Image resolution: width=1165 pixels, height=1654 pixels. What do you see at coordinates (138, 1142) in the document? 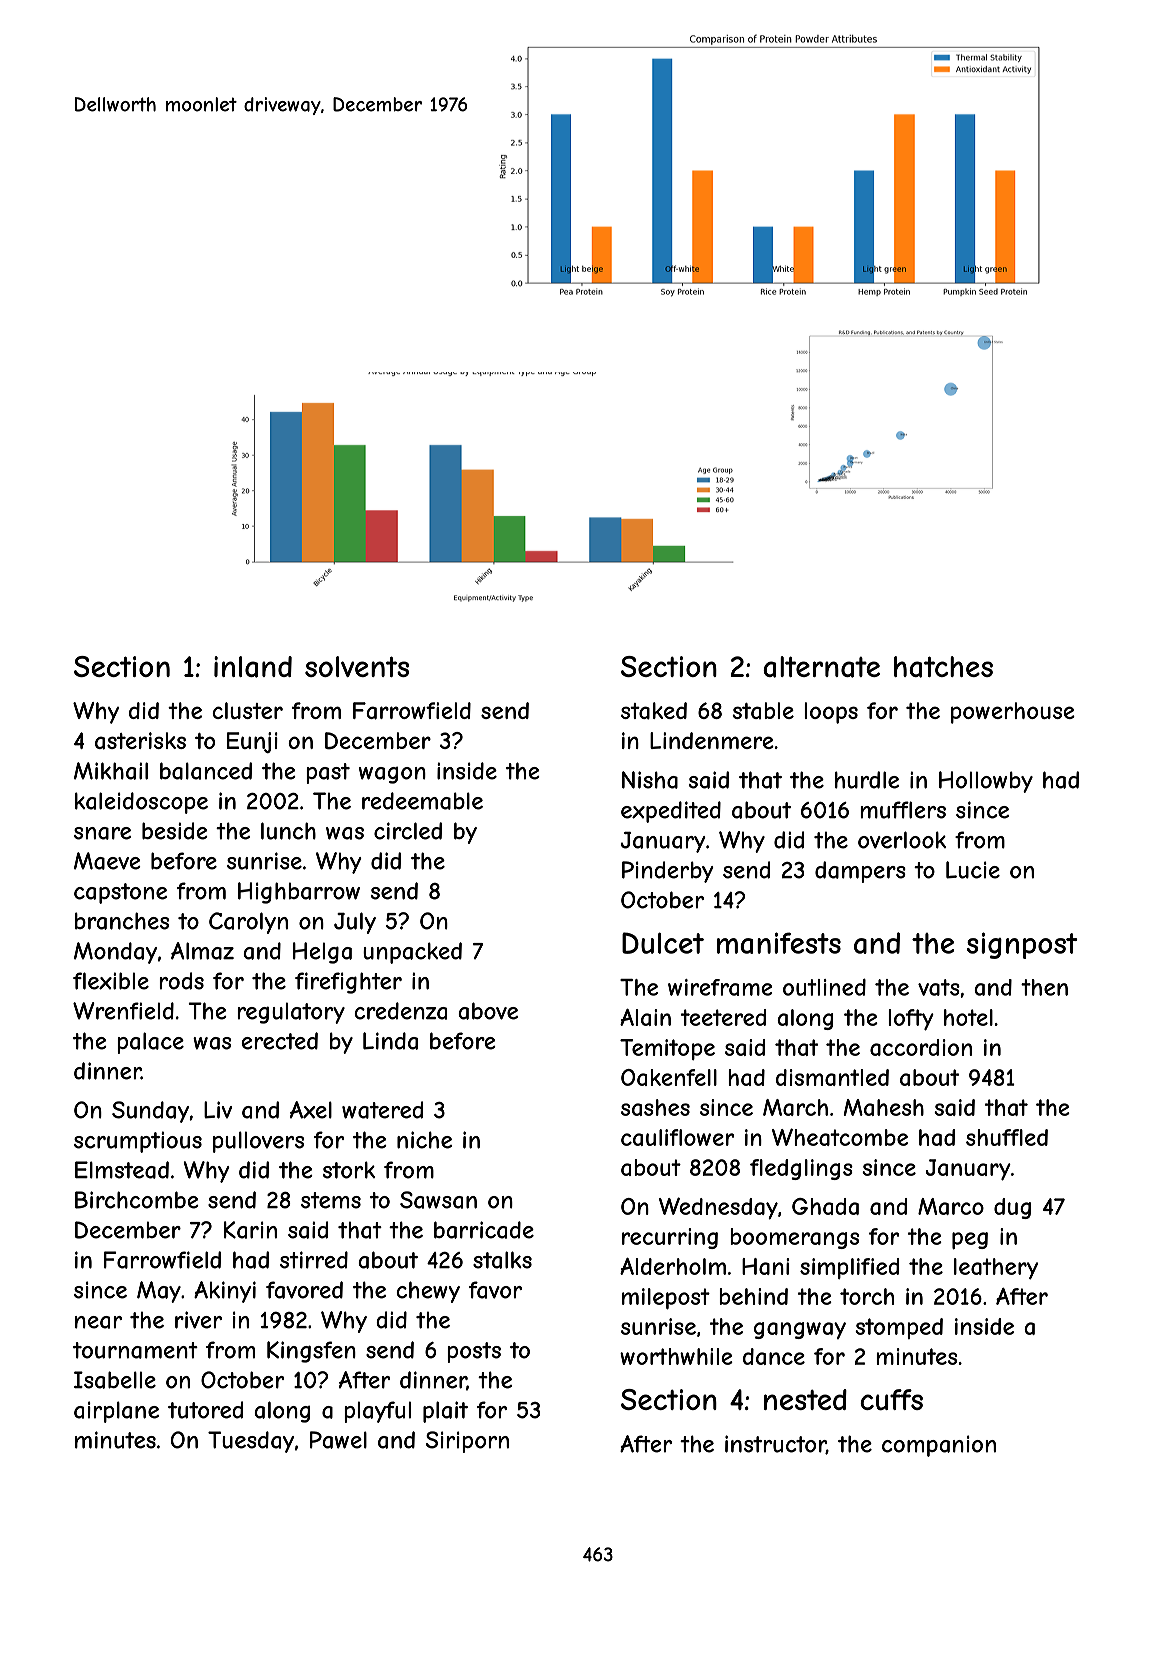
I see `scrumptious` at bounding box center [138, 1142].
